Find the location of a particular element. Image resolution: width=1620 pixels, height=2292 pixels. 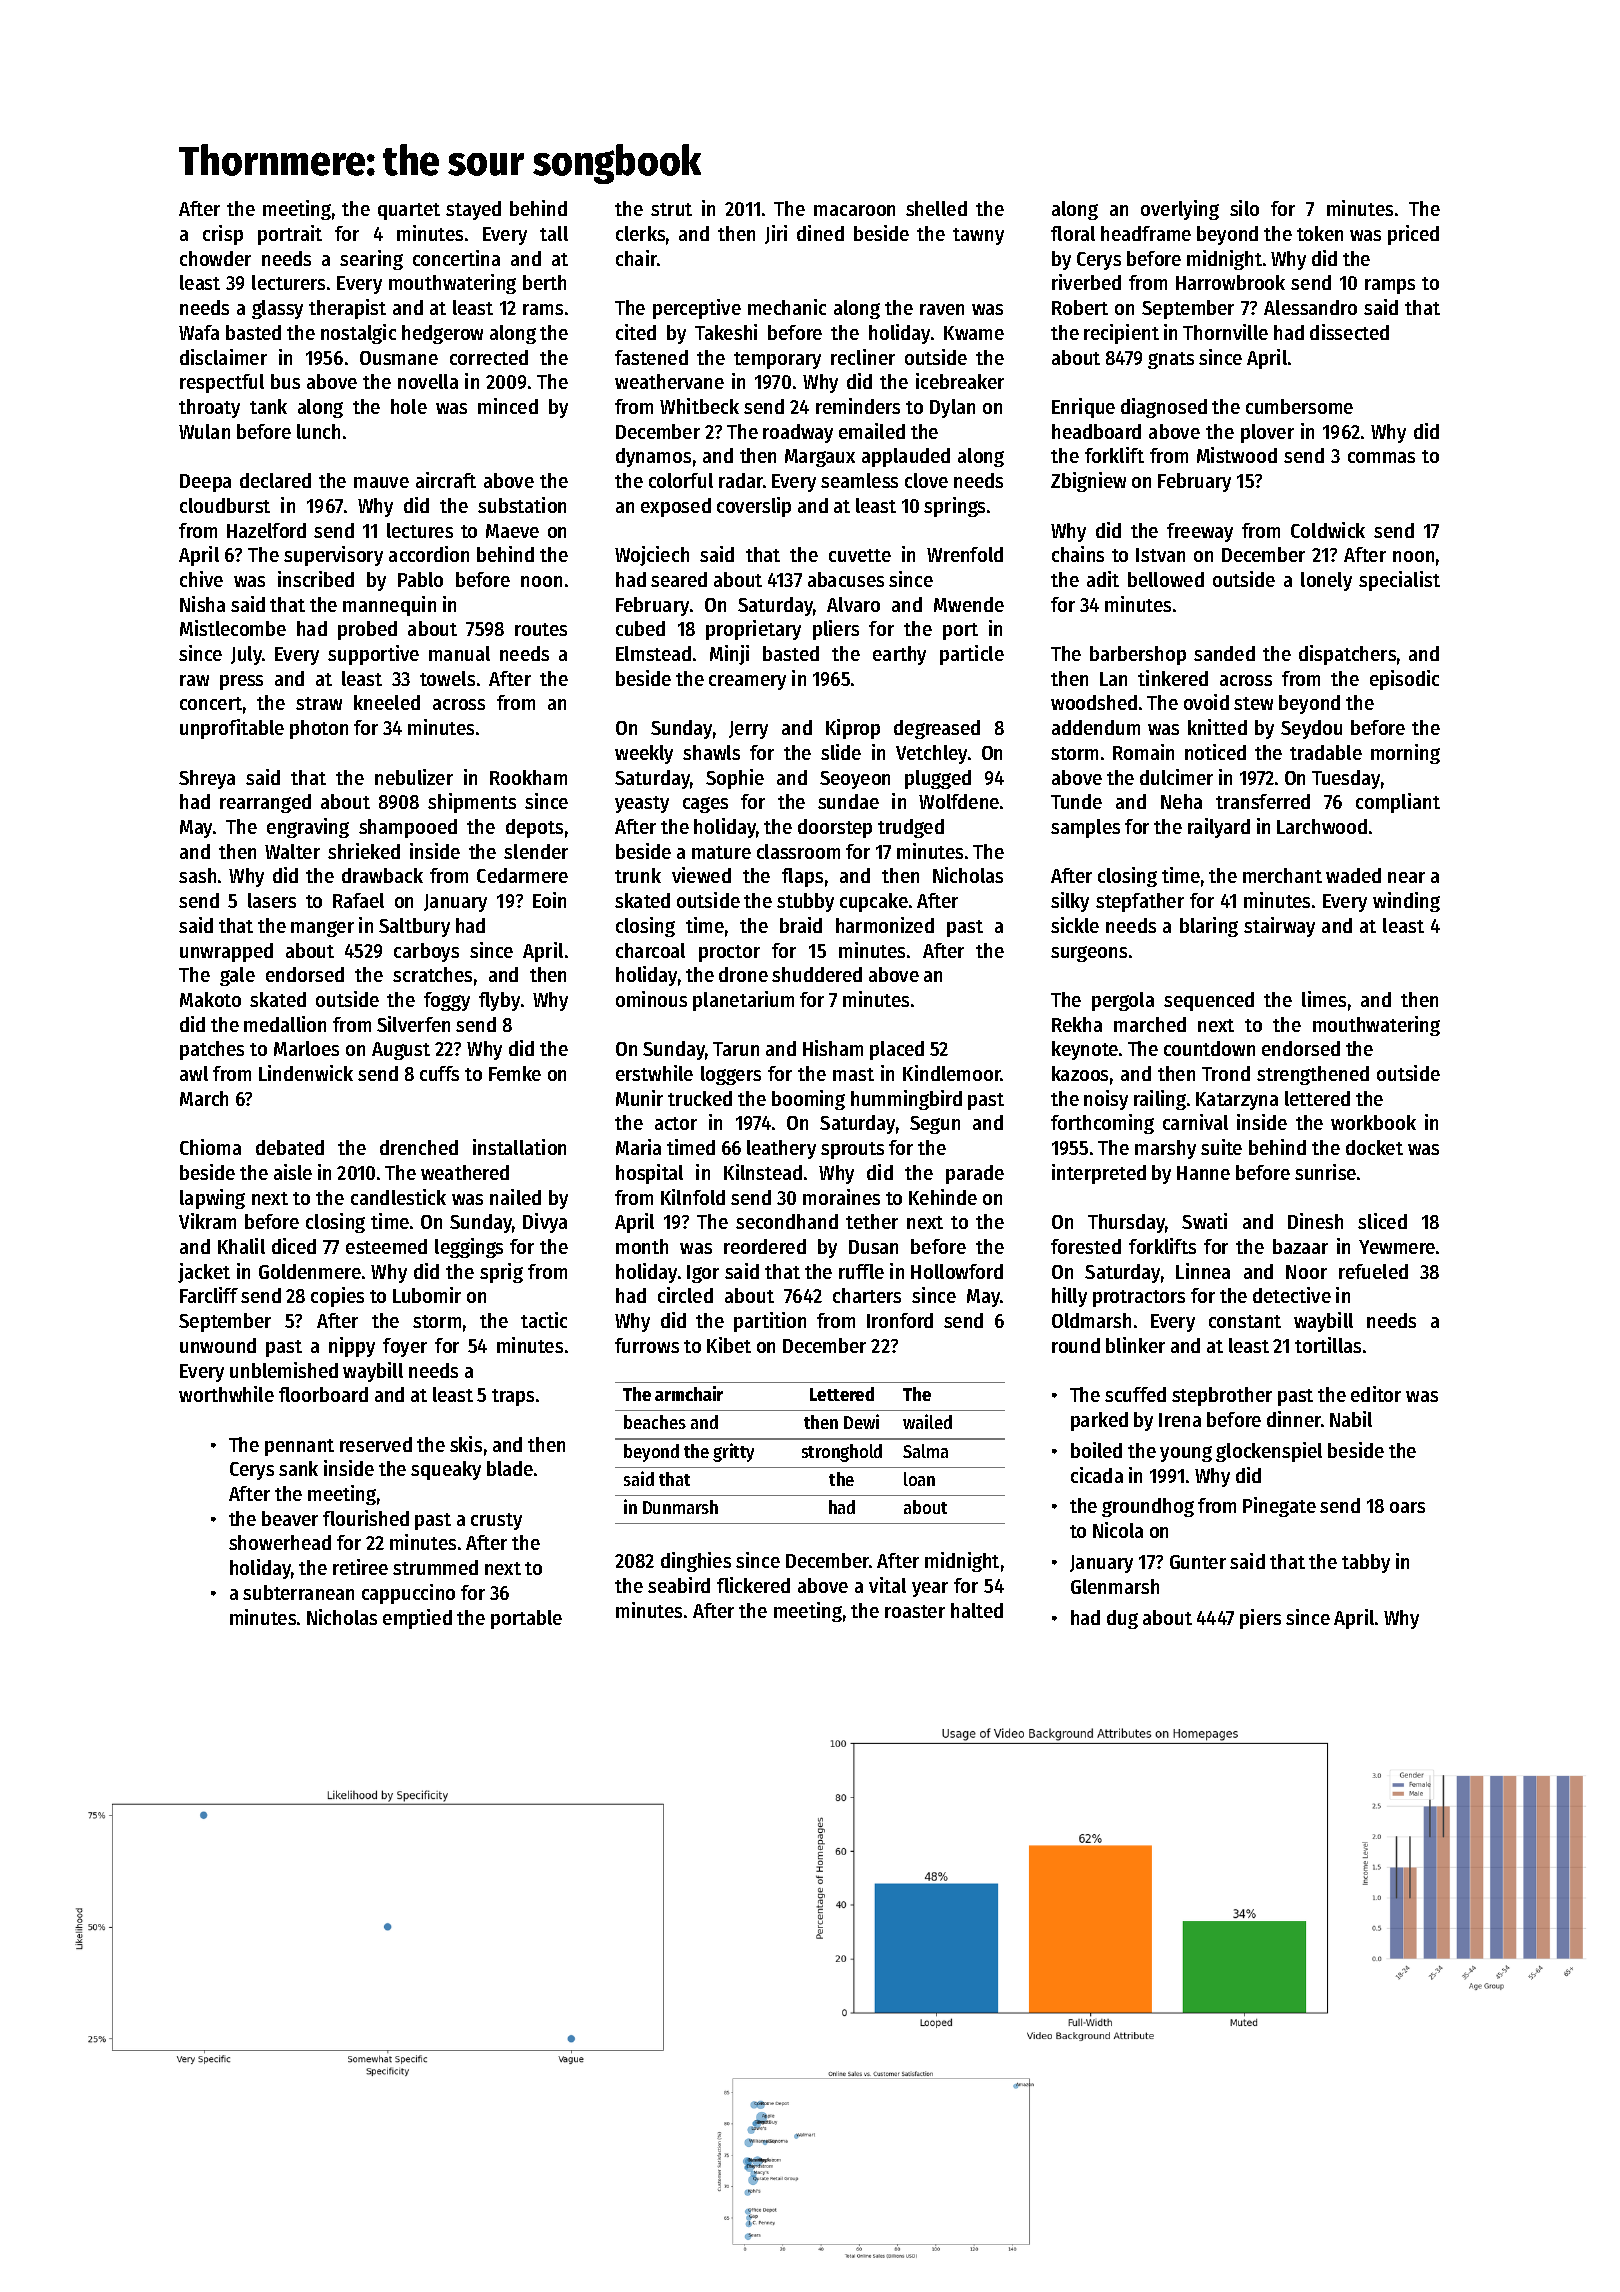

ominous is located at coordinates (651, 999).
